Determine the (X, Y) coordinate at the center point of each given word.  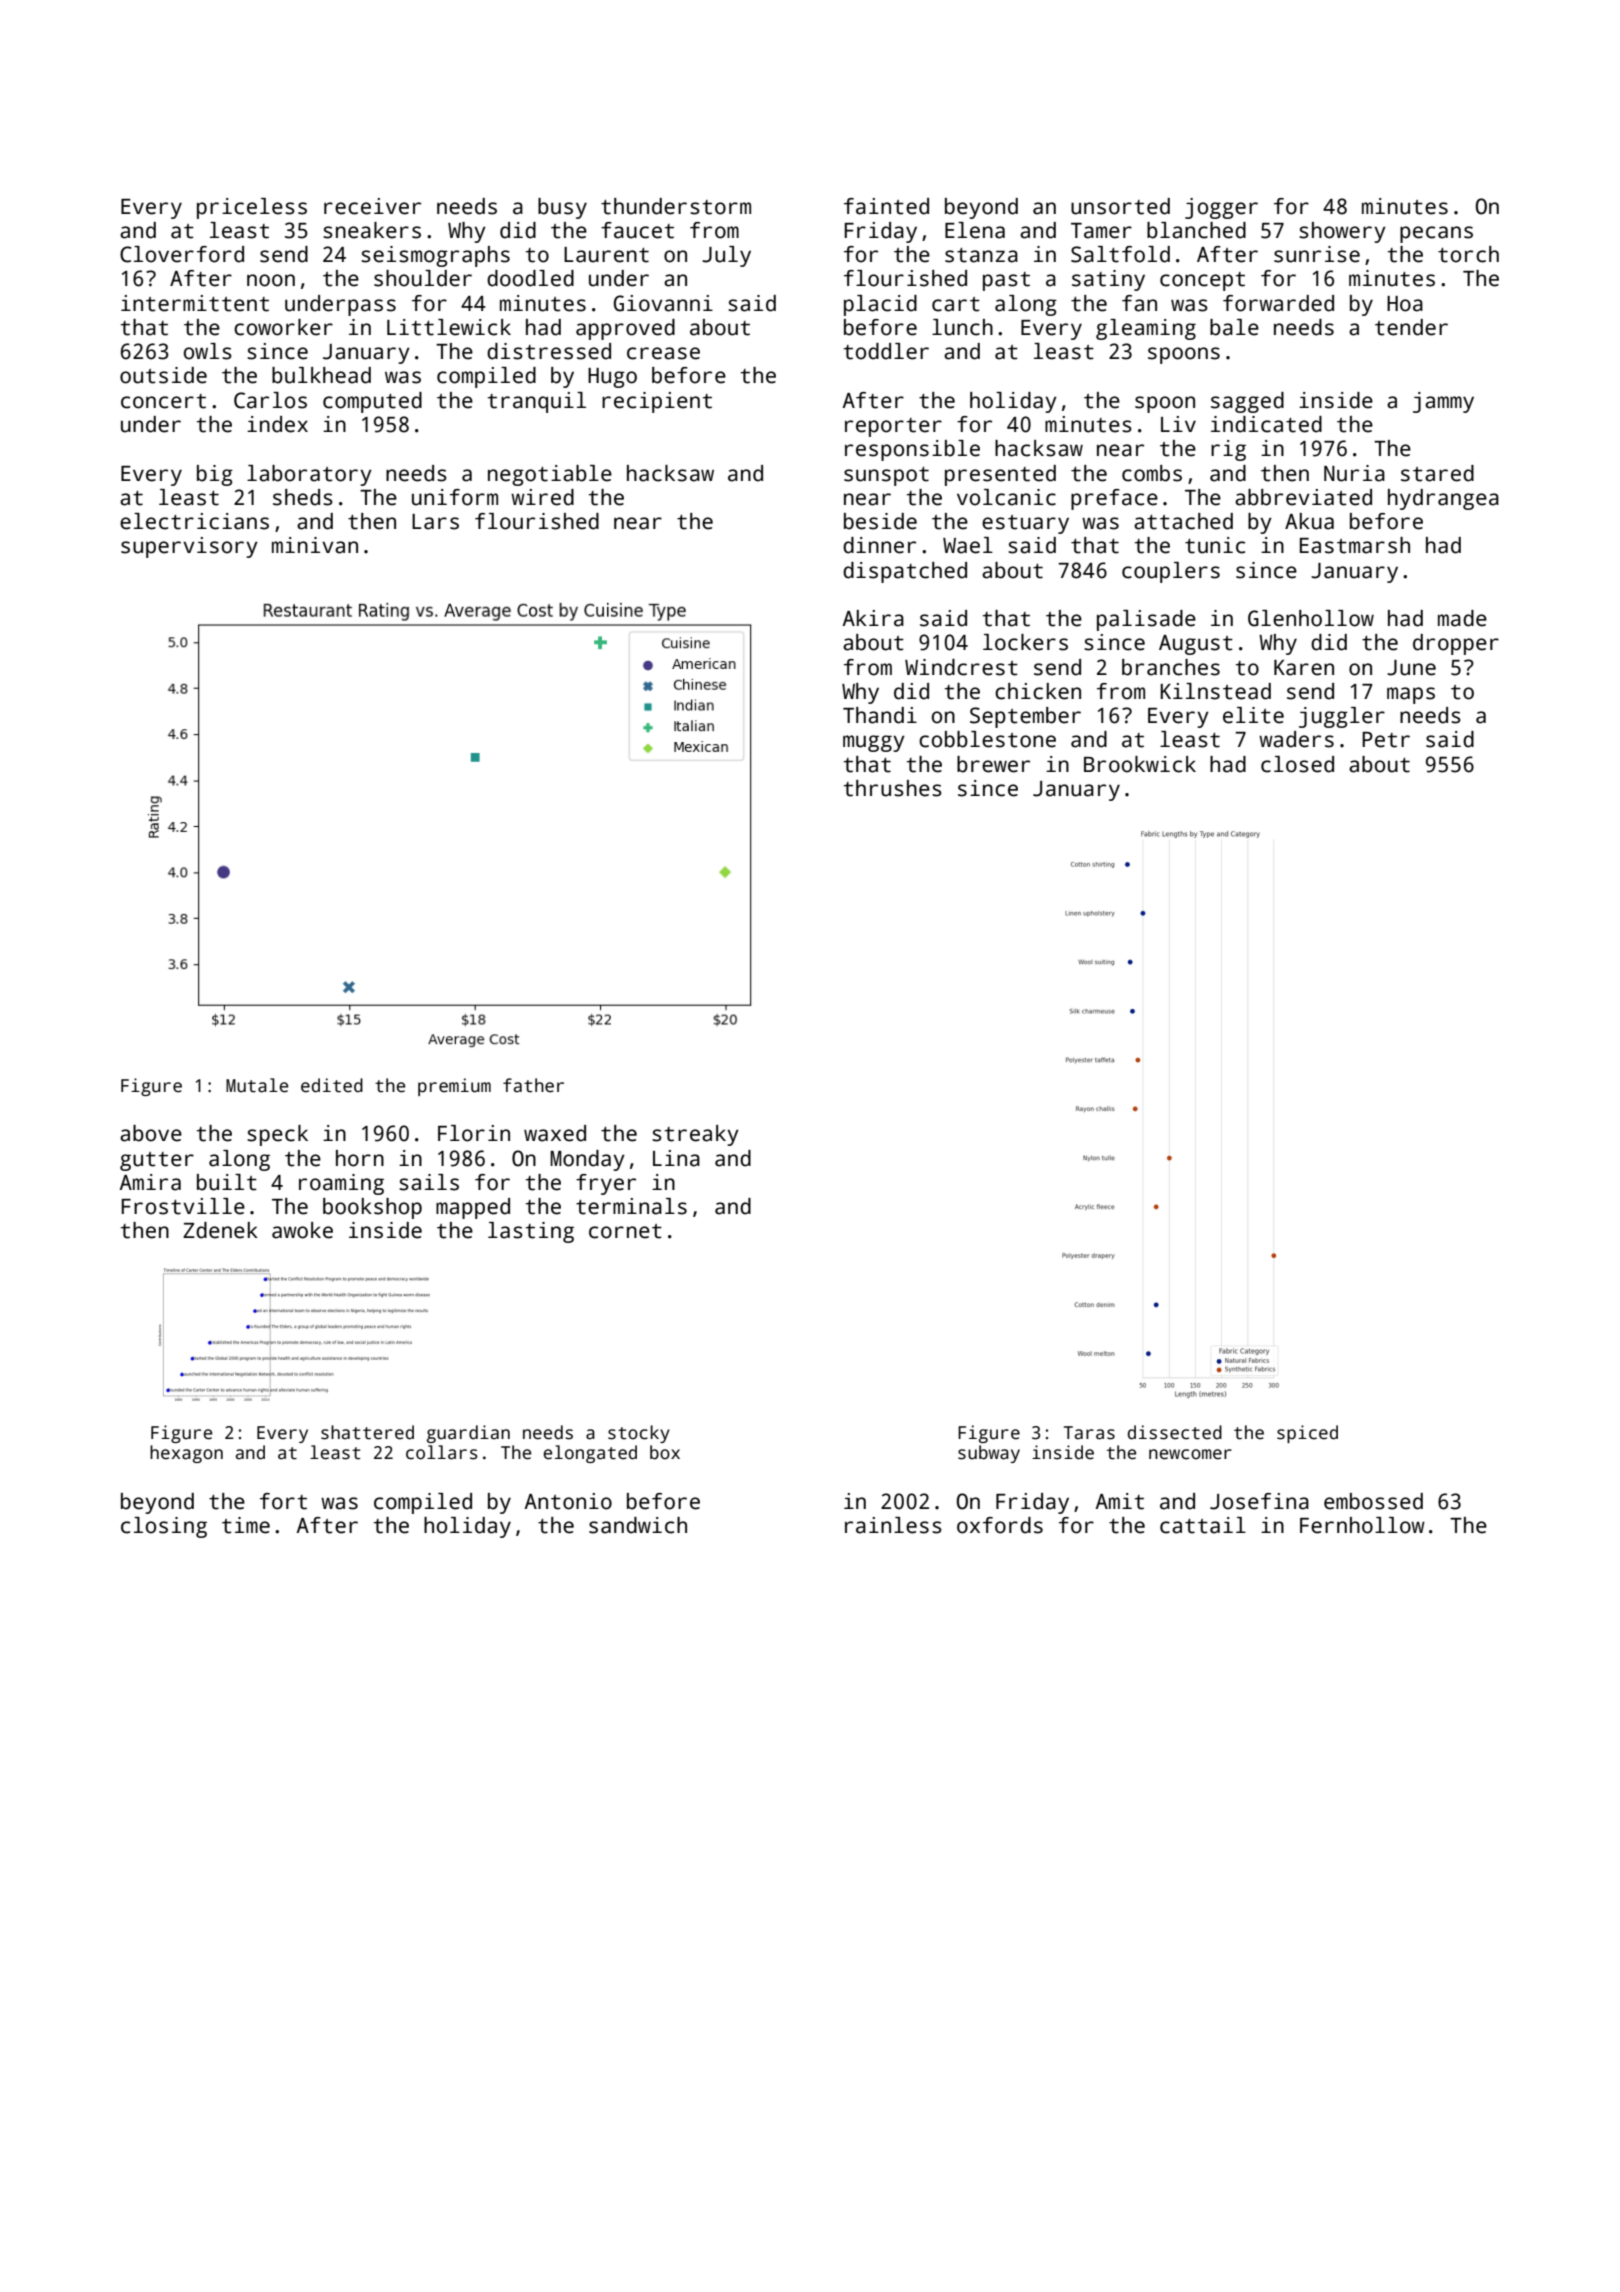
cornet (625, 1231)
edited (332, 1085)
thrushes (892, 788)
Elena (975, 230)
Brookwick (1140, 764)
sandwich (638, 1525)
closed (1297, 764)
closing (164, 1527)
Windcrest (961, 667)
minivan (315, 545)
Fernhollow (1362, 1525)
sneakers (372, 230)
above (151, 1133)
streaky (695, 1135)
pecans (1436, 234)
